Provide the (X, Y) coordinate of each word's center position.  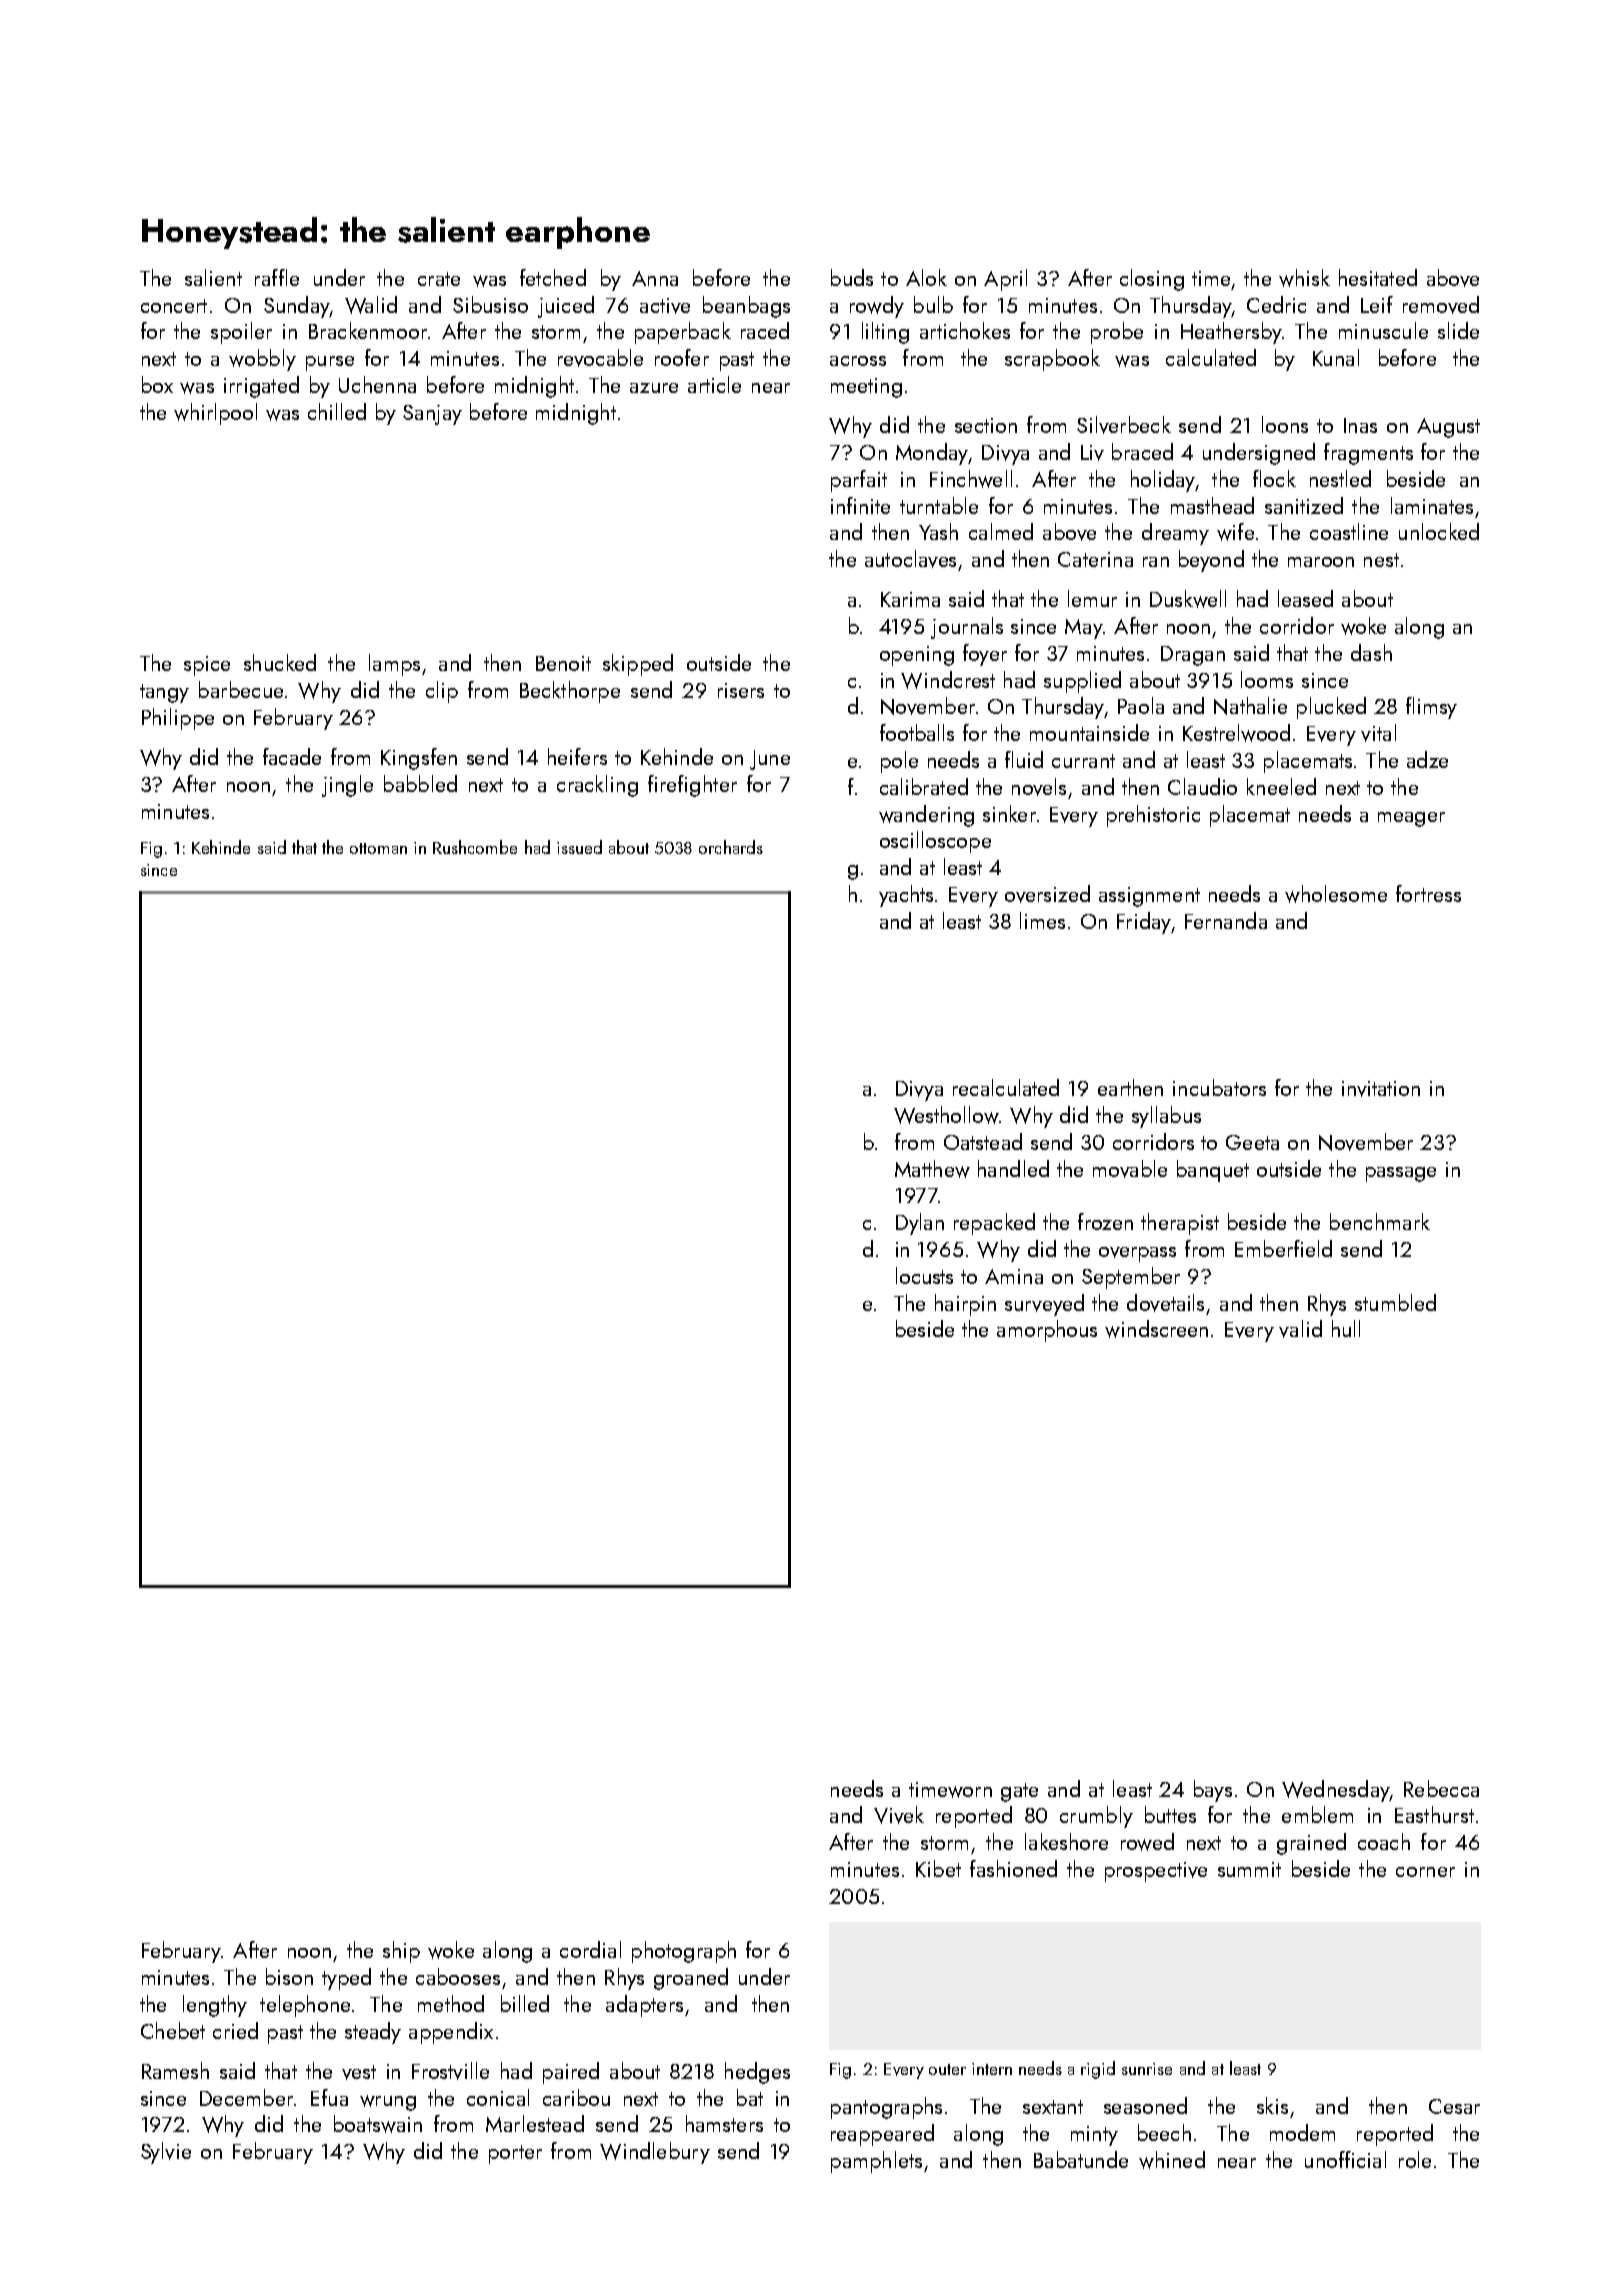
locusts (924, 1275)
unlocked (1439, 531)
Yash (938, 531)
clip (442, 692)
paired (571, 2073)
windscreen (1156, 1329)
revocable (600, 358)
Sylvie (166, 2153)
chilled (337, 411)
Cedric (1276, 304)
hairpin (965, 1305)
